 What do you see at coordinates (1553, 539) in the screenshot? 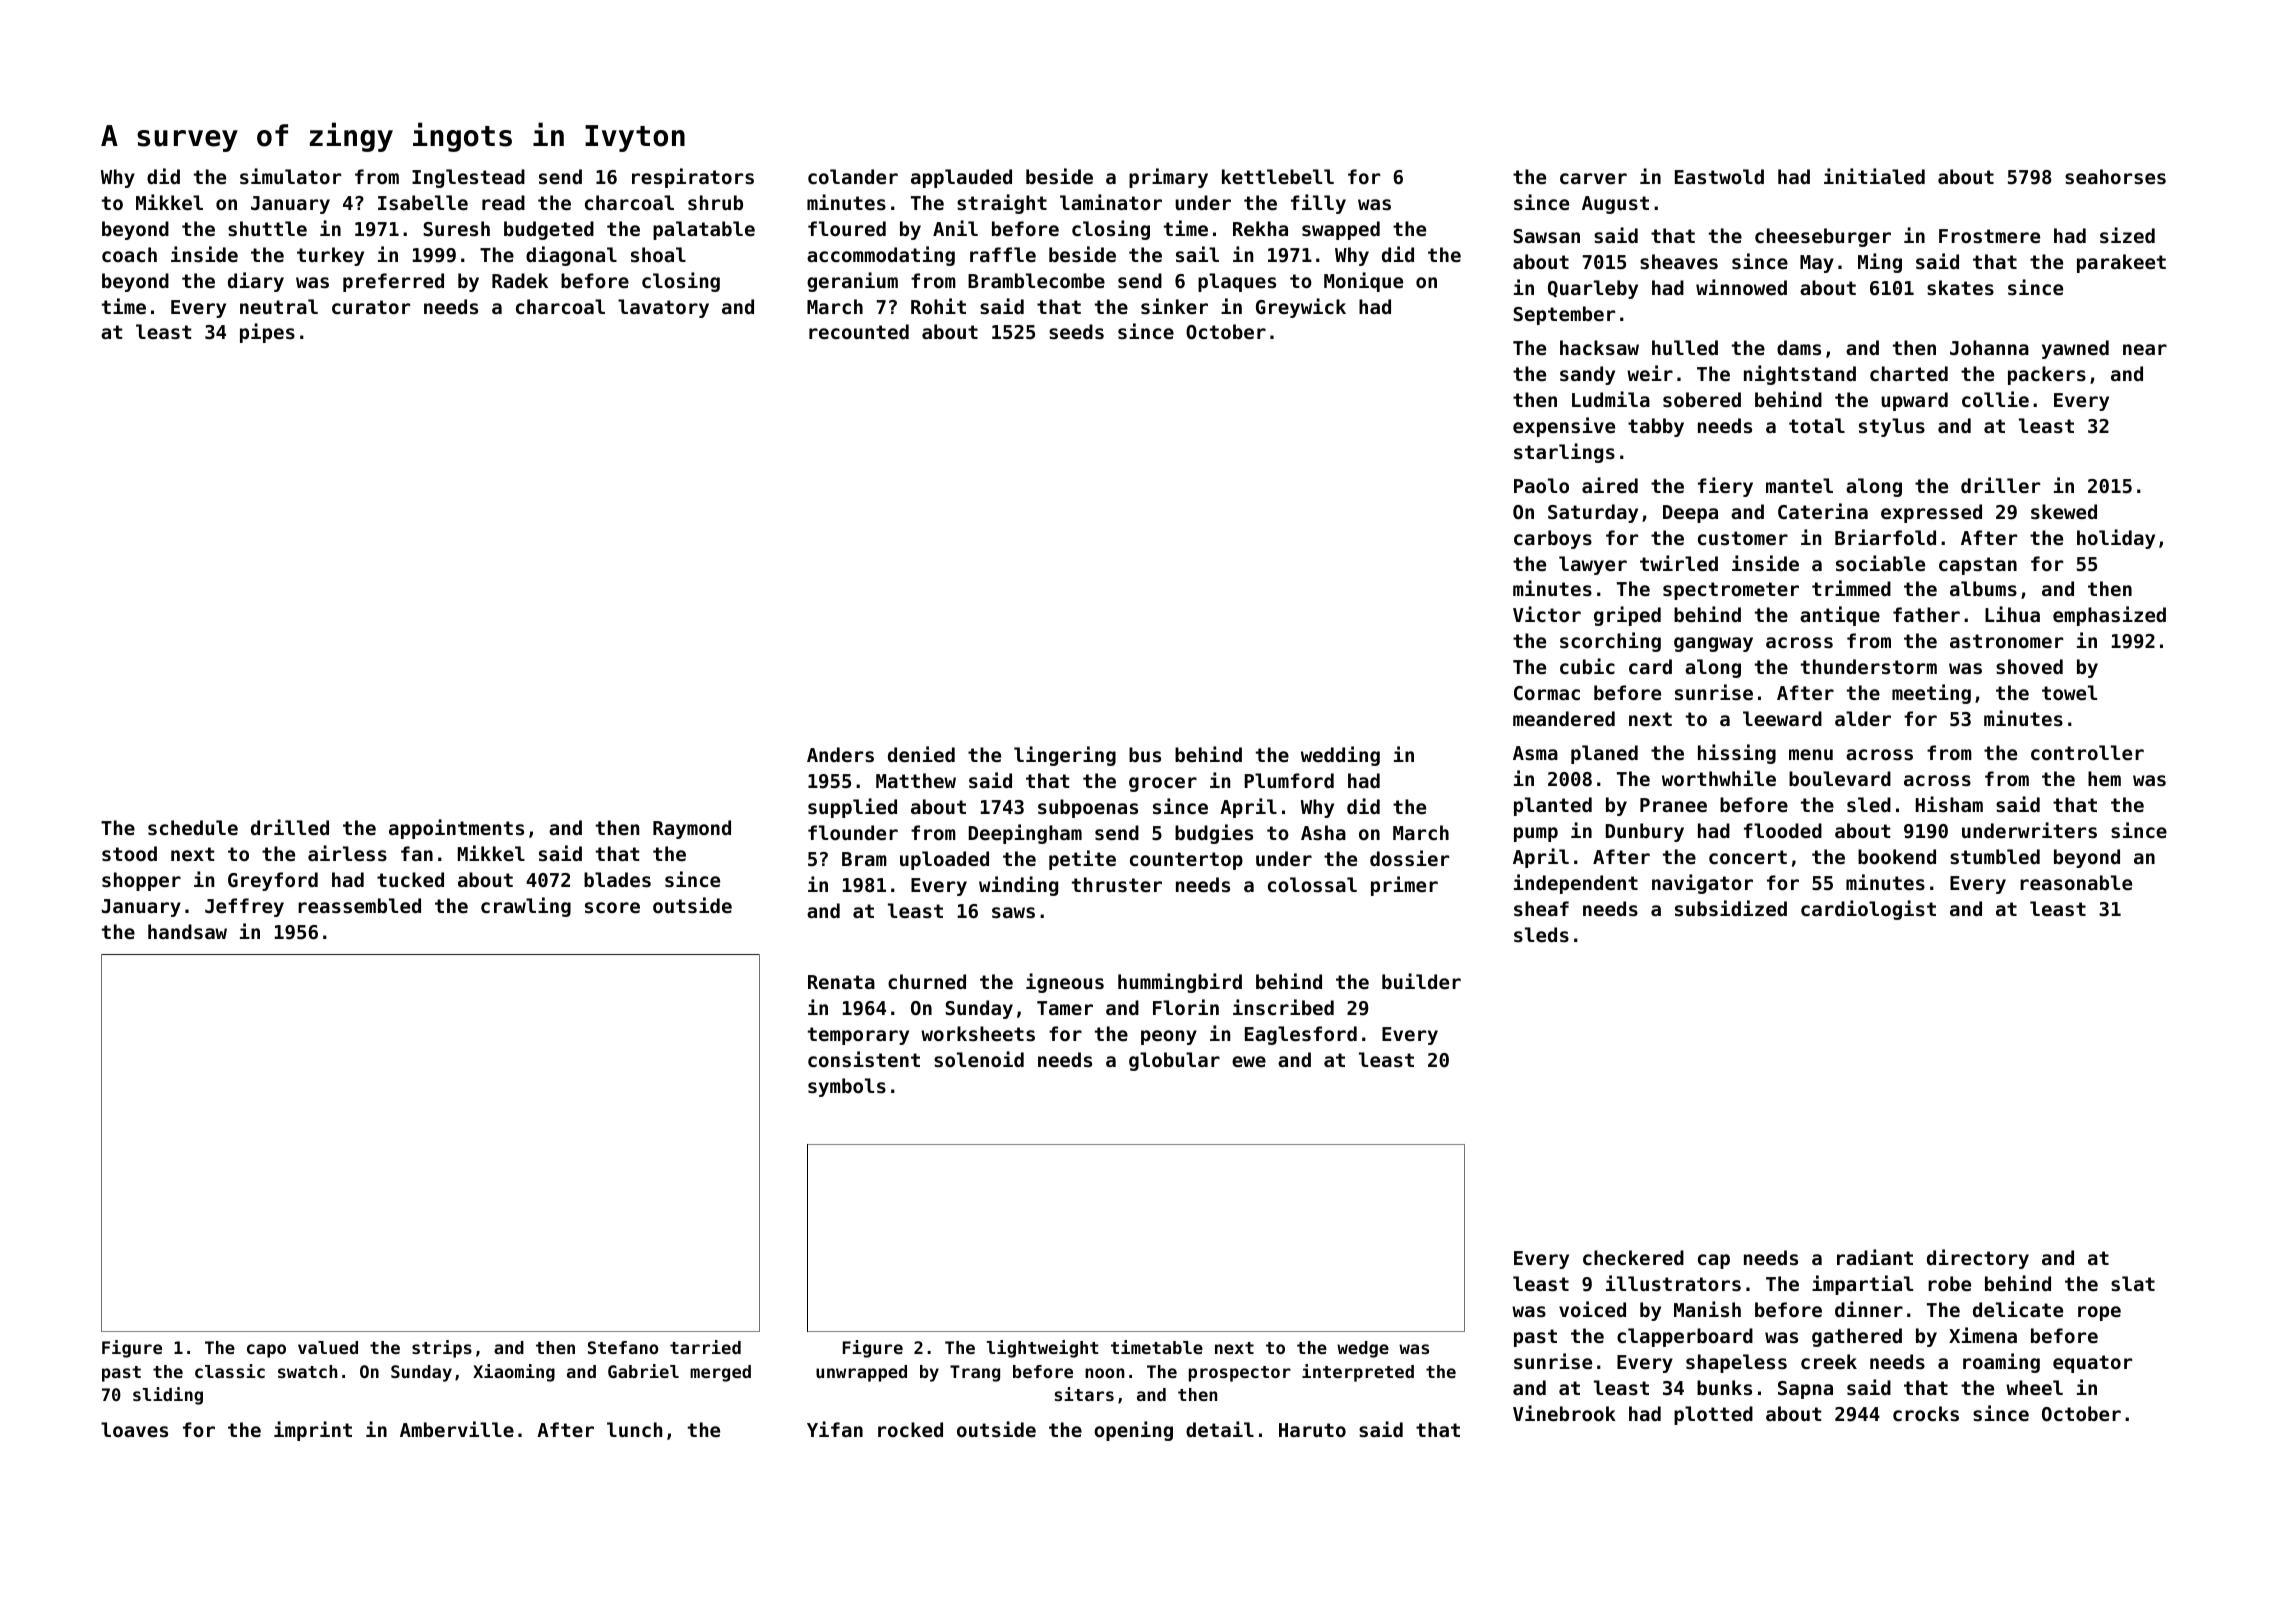
I see `carboys` at bounding box center [1553, 539].
